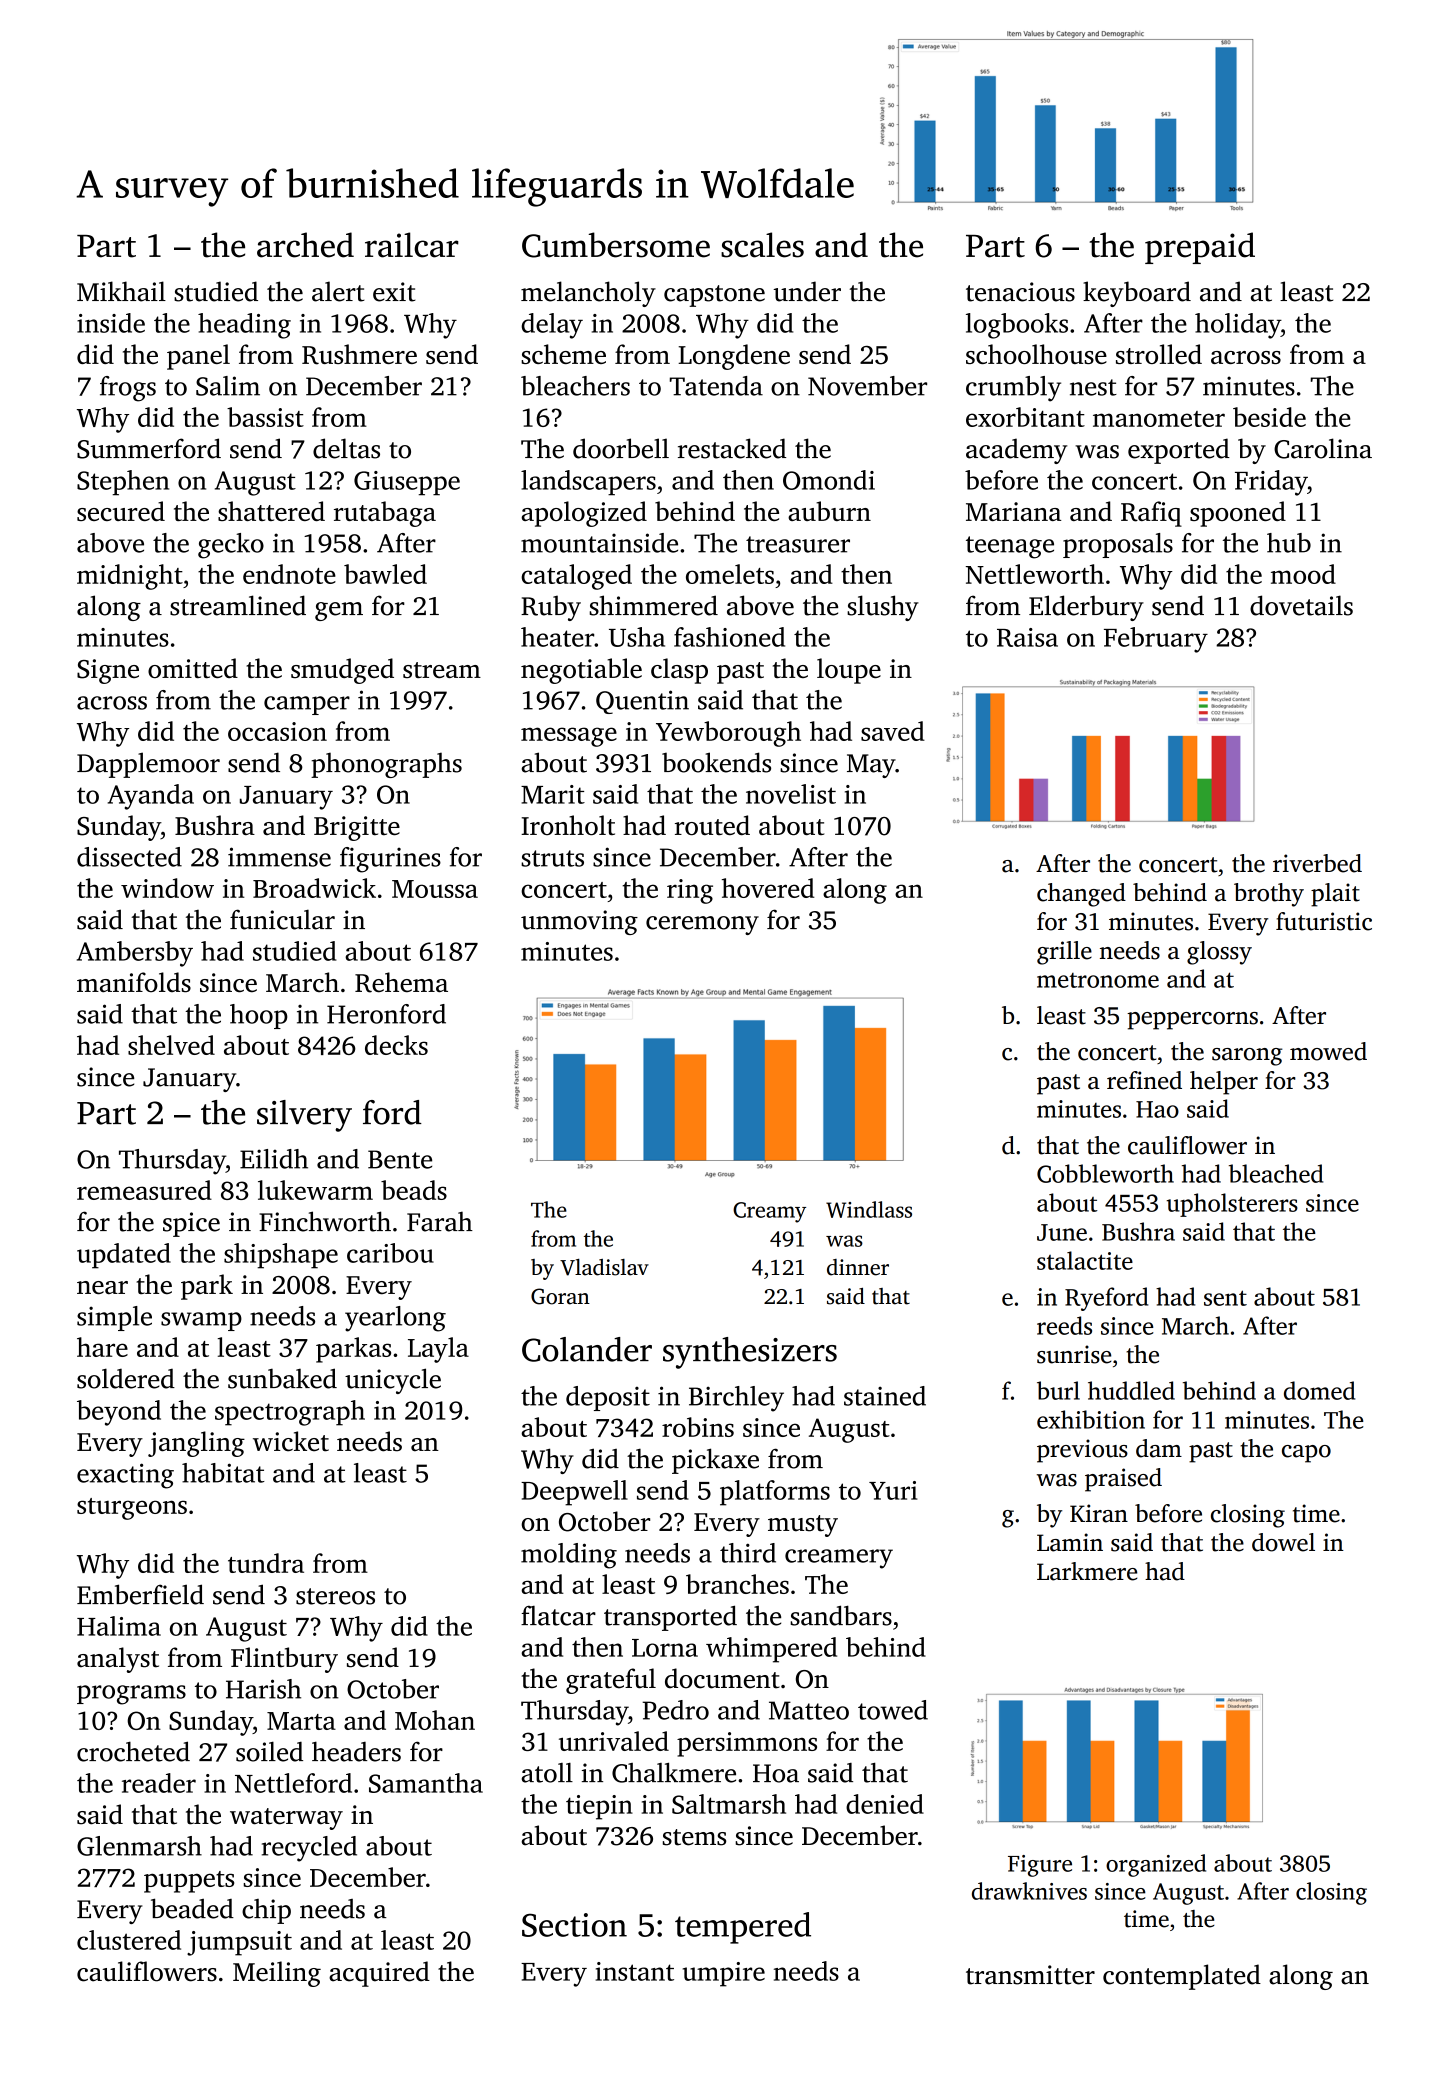 This screenshot has height=2100, width=1450. I want to click on acquired, so click(379, 1974).
